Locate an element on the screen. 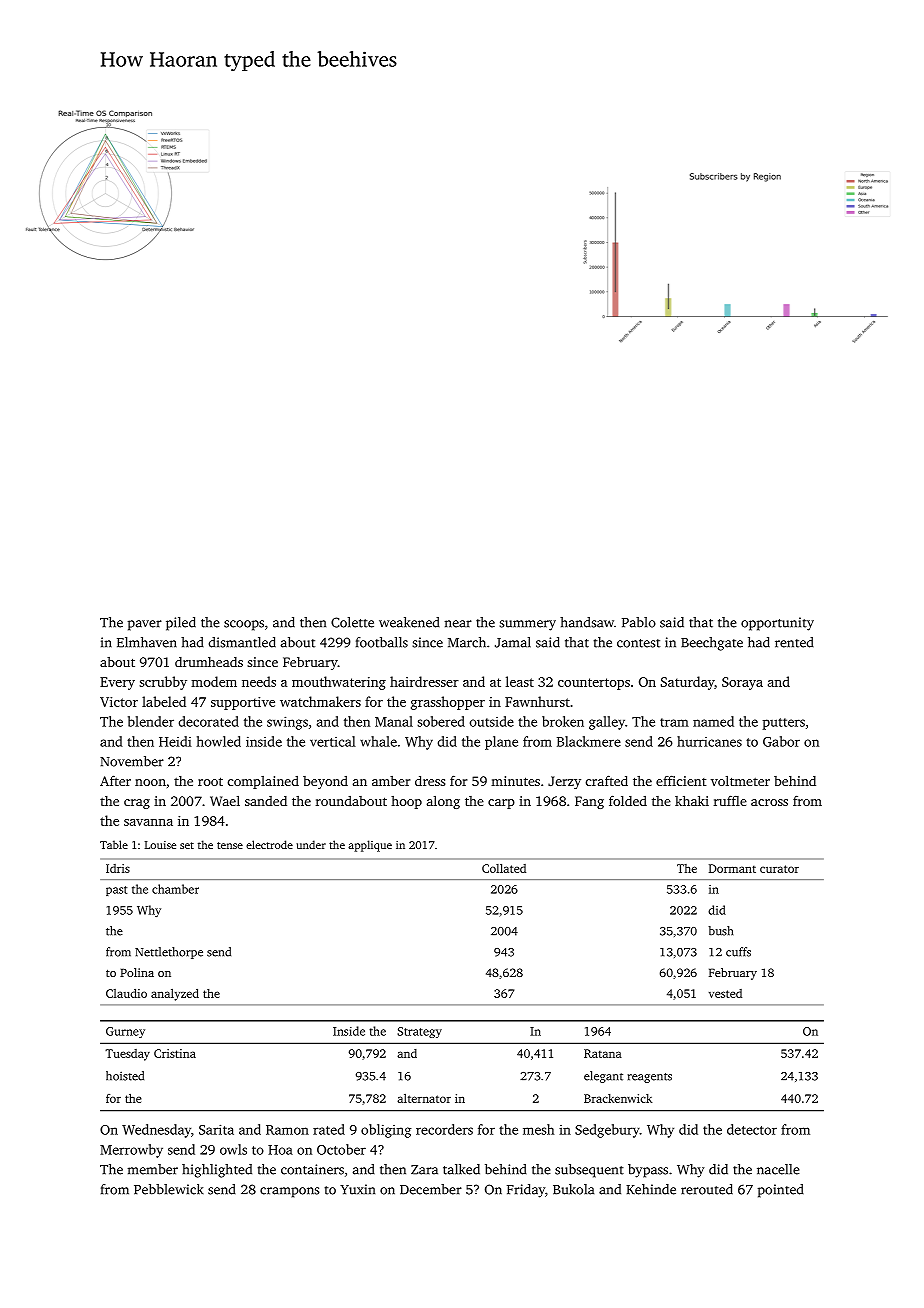 This screenshot has height=1308, width=924. drumheads is located at coordinates (209, 662).
